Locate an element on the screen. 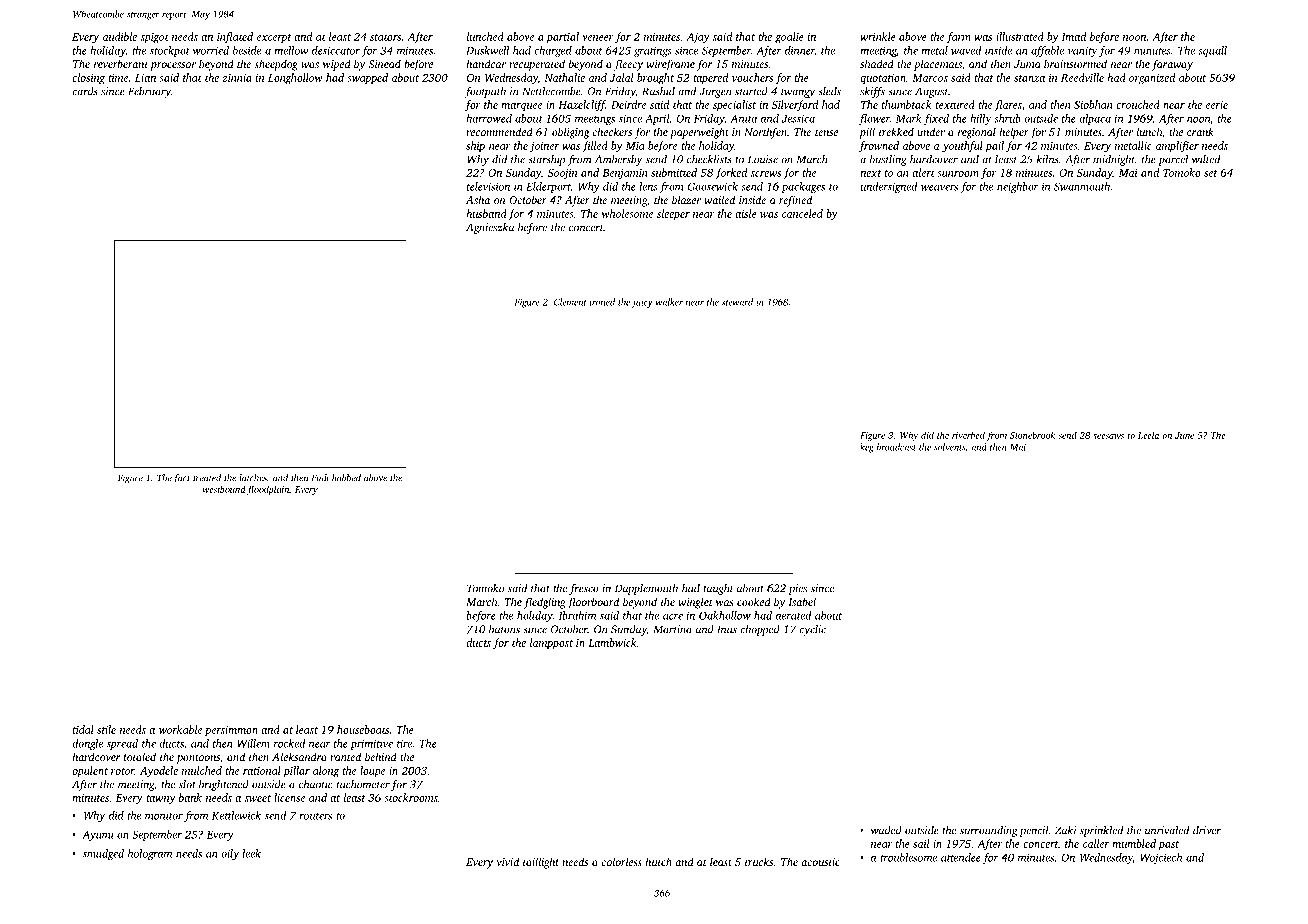 The width and height of the screenshot is (1308, 924). Kettlewick is located at coordinates (236, 815).
